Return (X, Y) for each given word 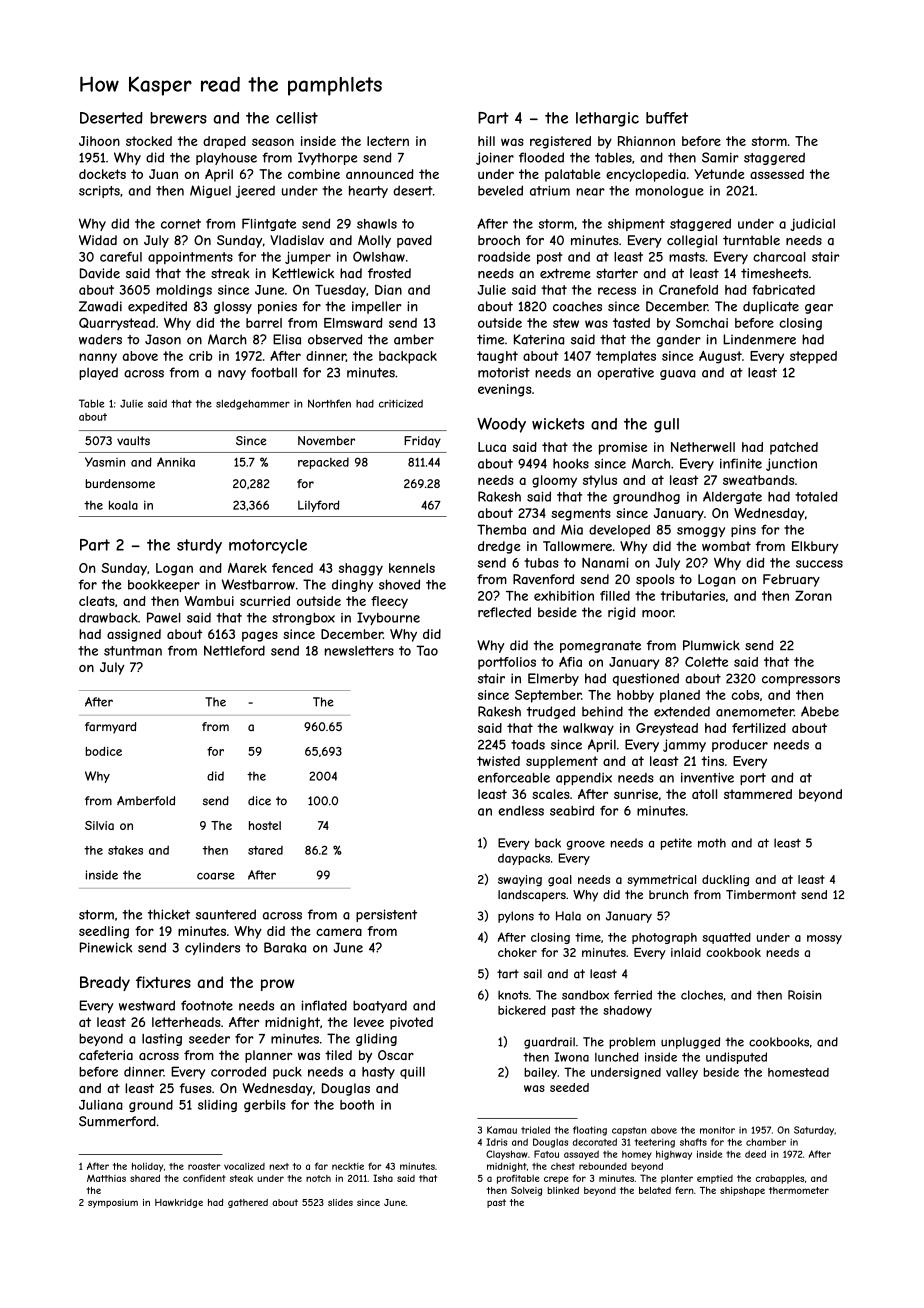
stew (566, 323)
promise (623, 448)
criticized (401, 403)
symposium (113, 1203)
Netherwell (703, 447)
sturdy (199, 546)
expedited (157, 307)
